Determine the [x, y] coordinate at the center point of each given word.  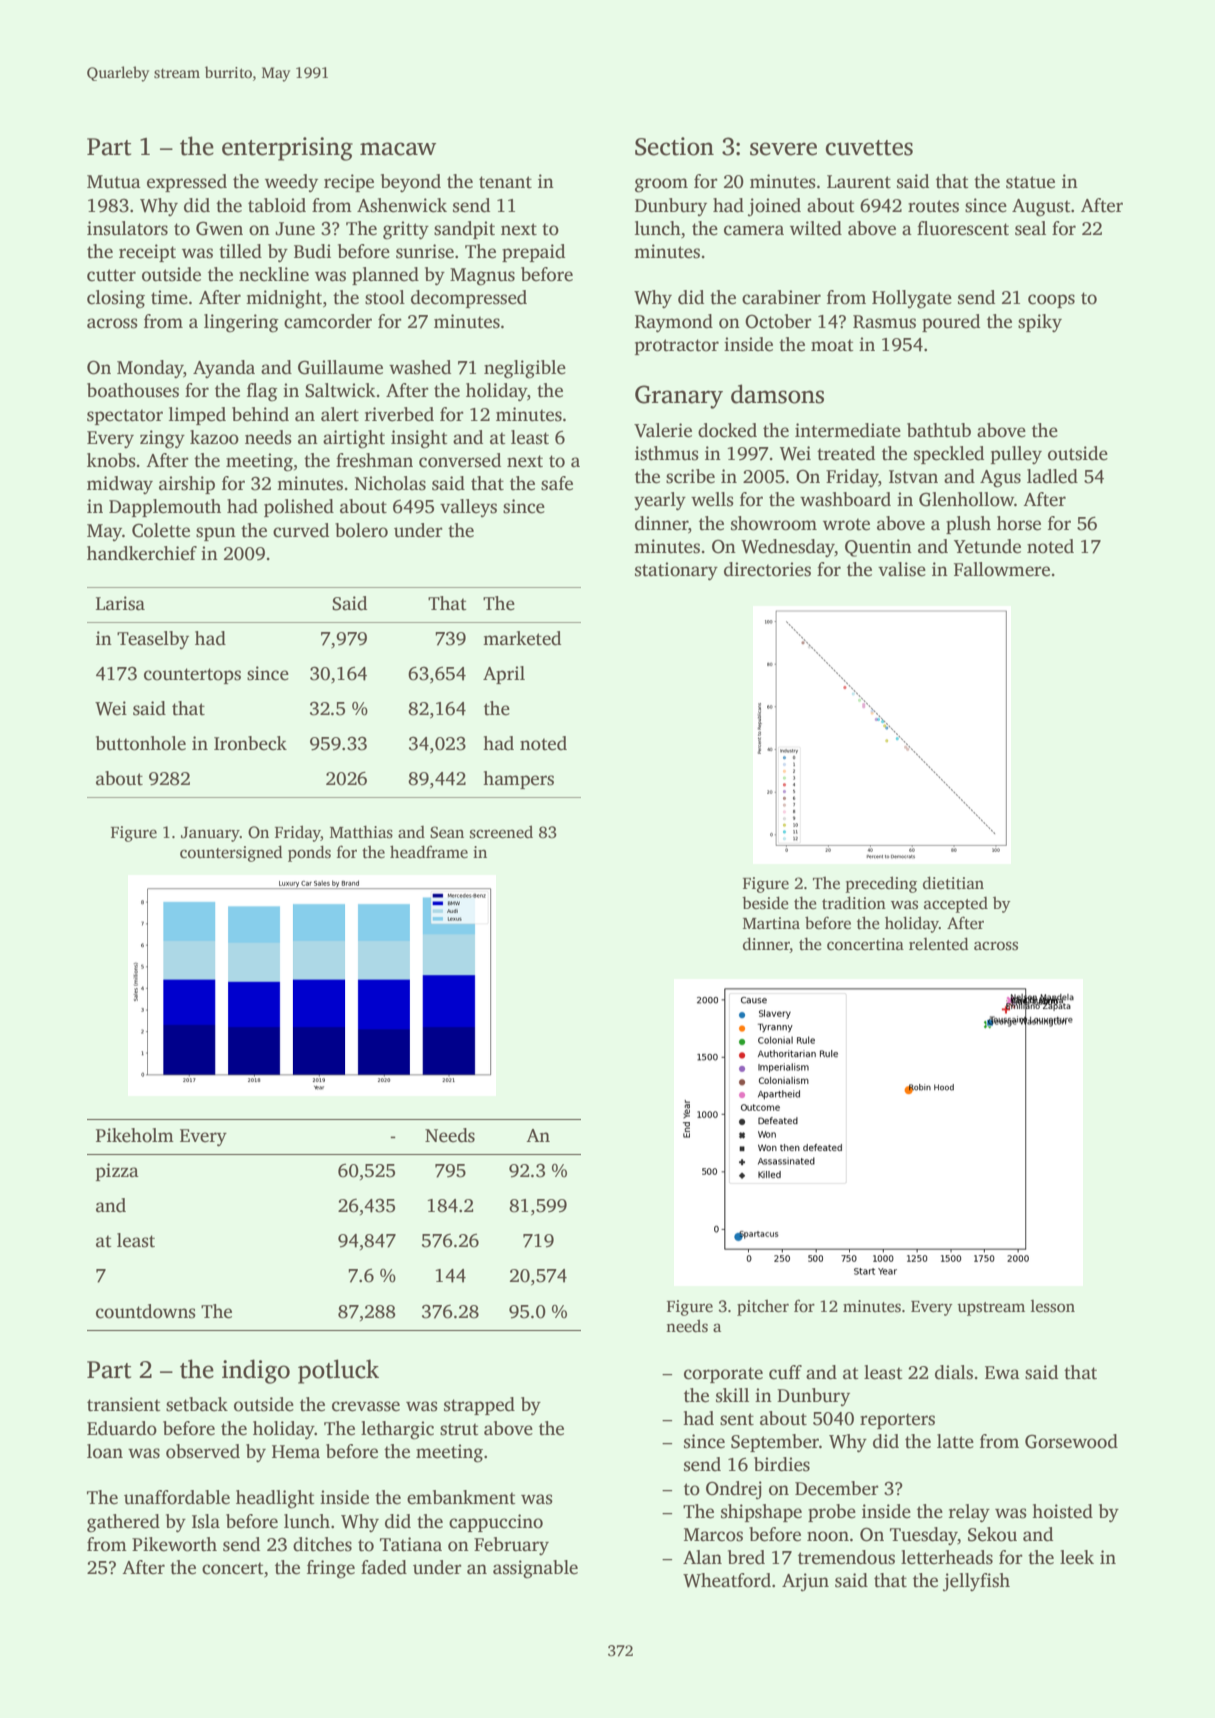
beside [765, 903]
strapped [479, 1406]
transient [124, 1404]
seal [1030, 228]
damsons [777, 394]
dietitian [953, 882]
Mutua [114, 182]
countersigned [231, 853]
